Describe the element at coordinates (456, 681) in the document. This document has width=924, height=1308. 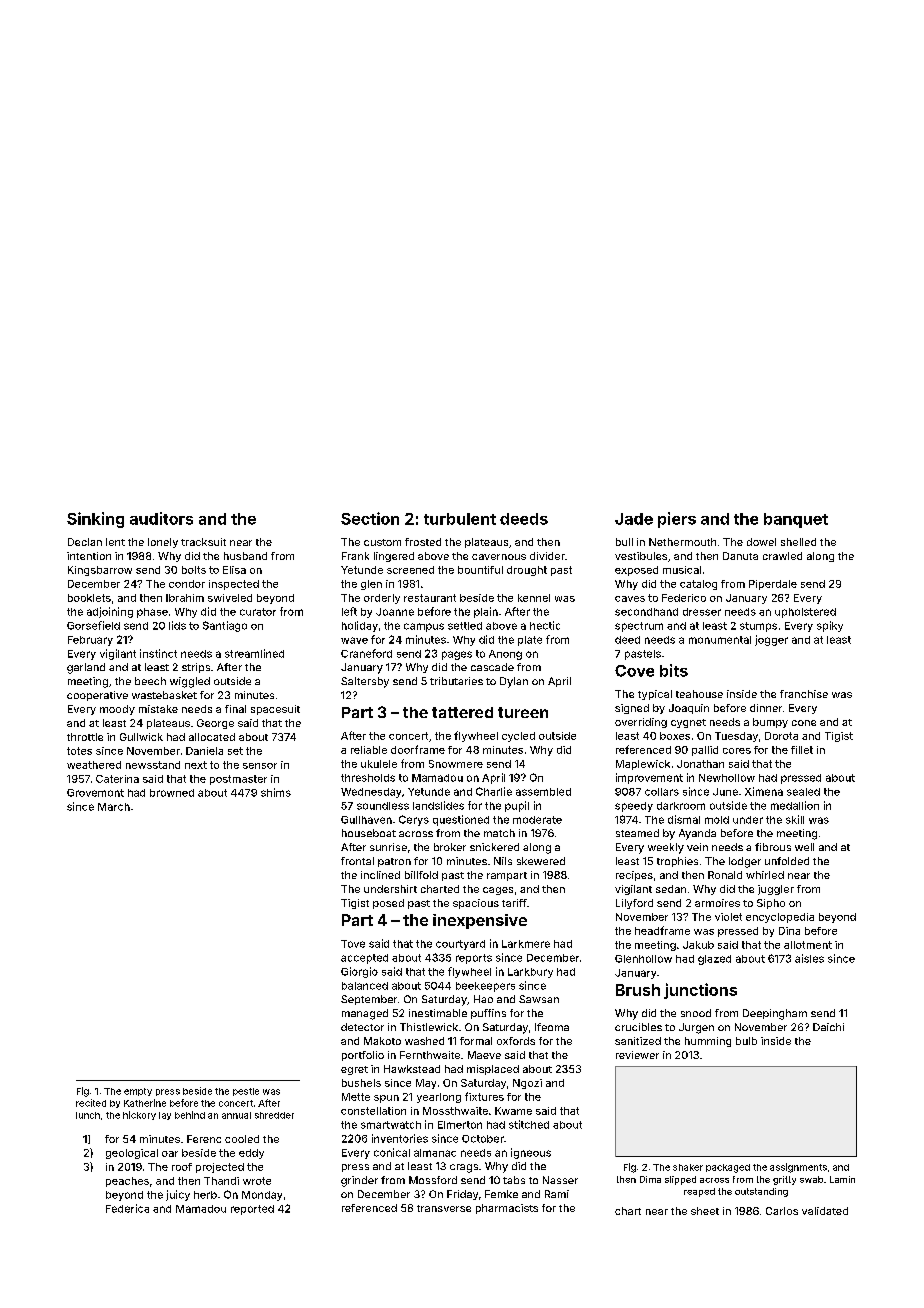
I see `tributaries` at that location.
